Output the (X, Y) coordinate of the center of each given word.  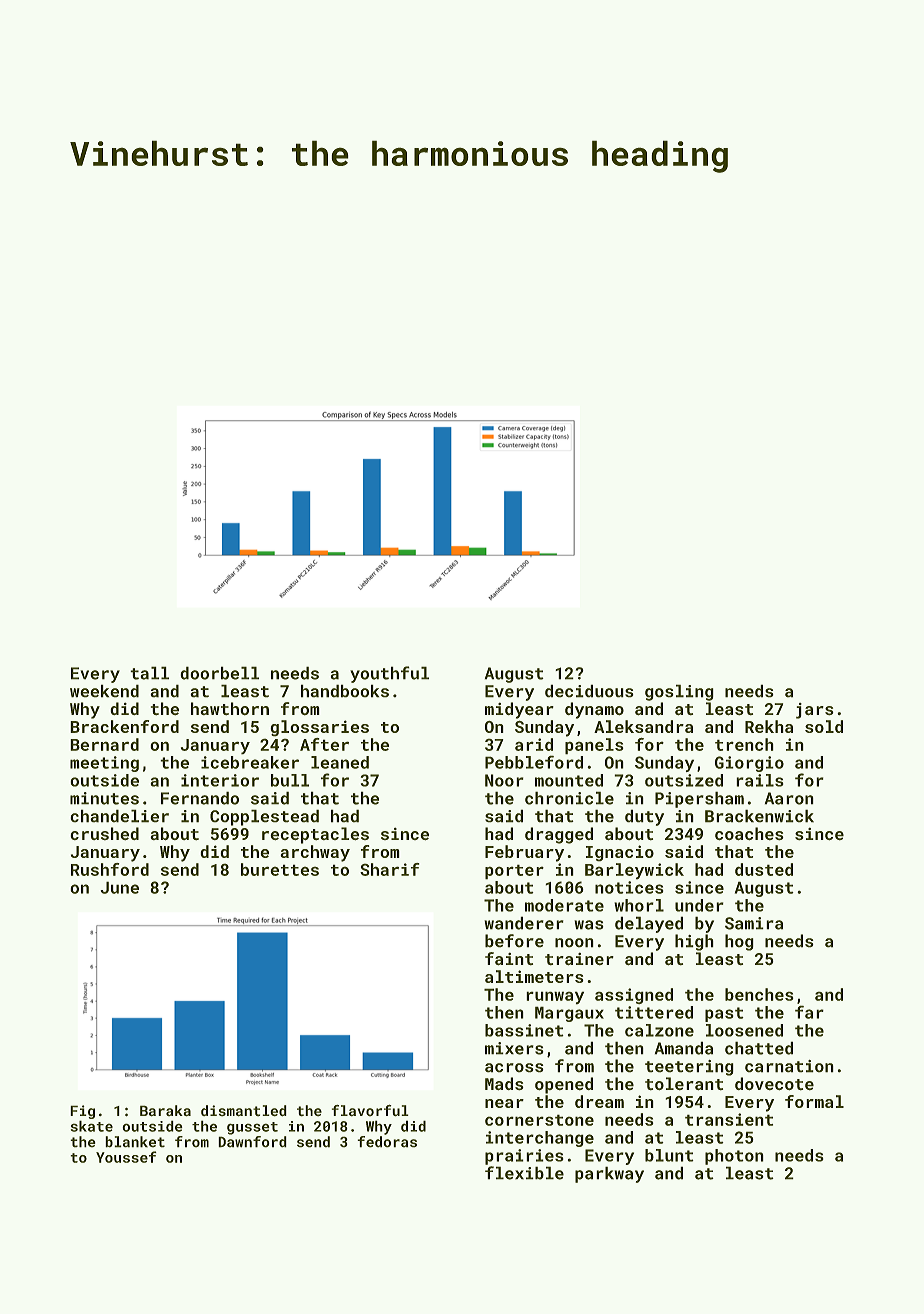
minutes (104, 798)
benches (759, 994)
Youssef (126, 1157)
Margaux (569, 1014)
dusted (764, 869)
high (694, 942)
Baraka (165, 1111)
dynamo (594, 710)
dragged (559, 835)
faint (509, 959)
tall (149, 673)
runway (555, 998)
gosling (679, 692)
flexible (524, 1173)
